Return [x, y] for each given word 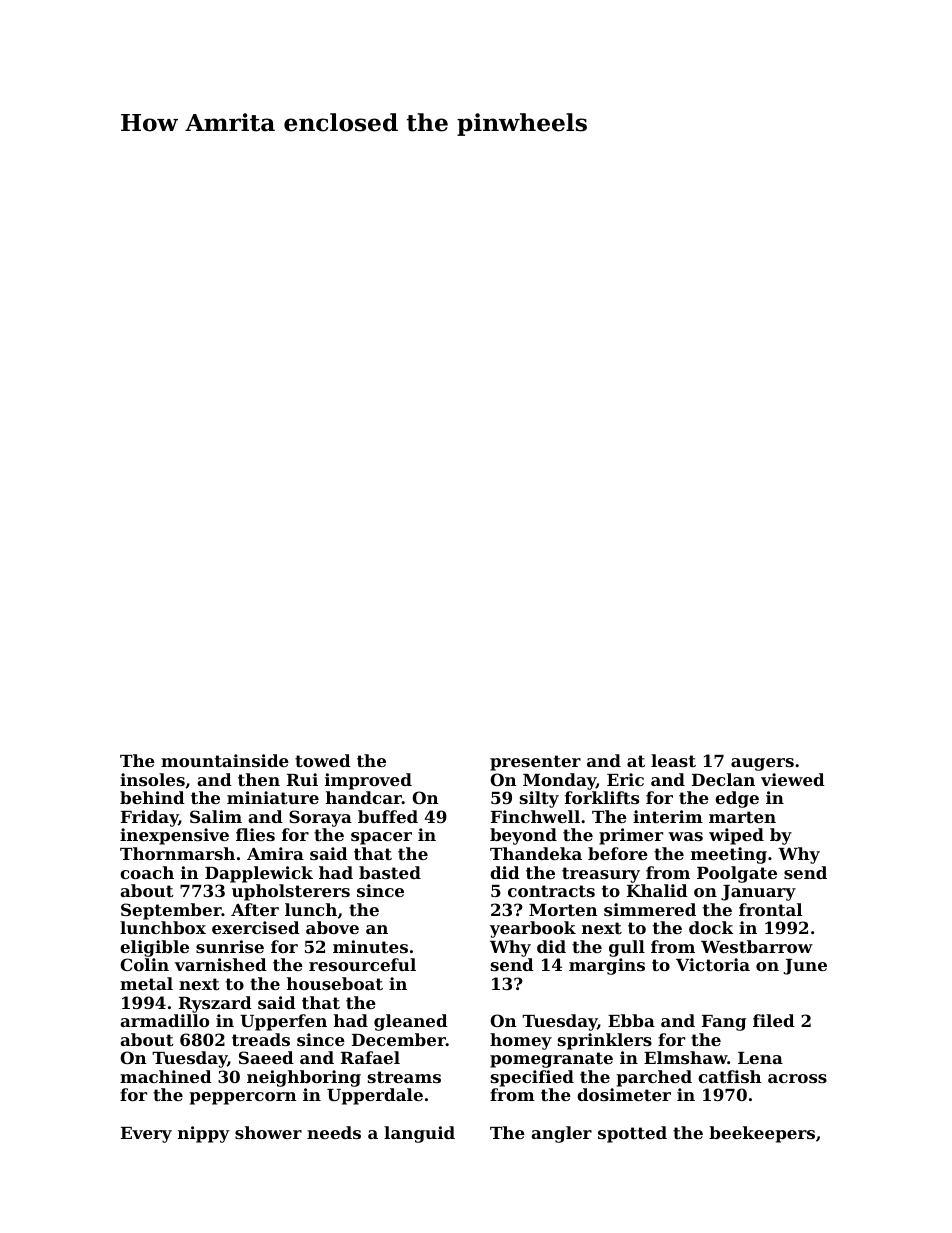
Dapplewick [259, 874]
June [805, 967]
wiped [736, 836]
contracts [551, 891]
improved [368, 781]
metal [146, 983]
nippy [203, 1134]
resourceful [362, 964]
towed [323, 760]
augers [762, 764]
